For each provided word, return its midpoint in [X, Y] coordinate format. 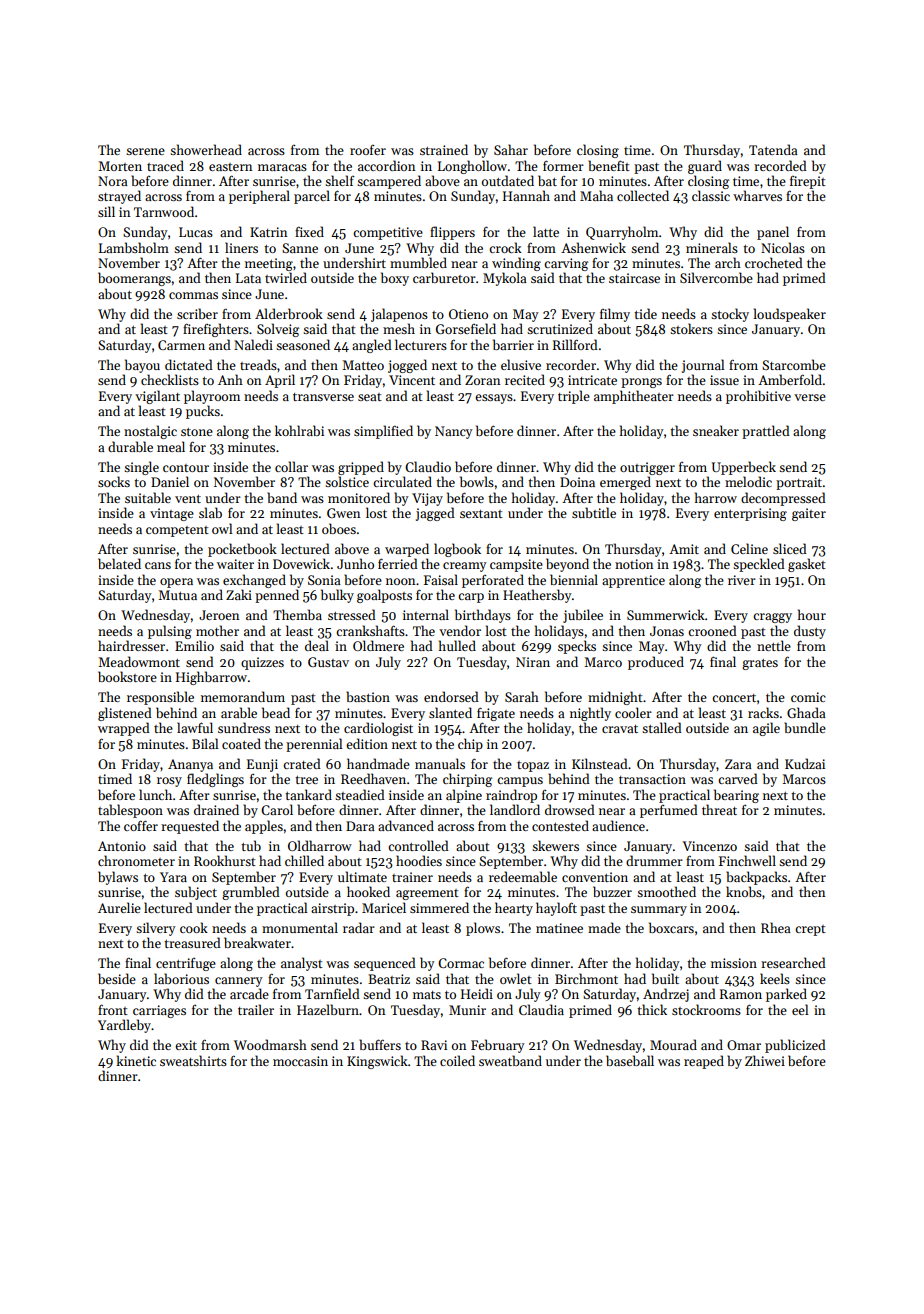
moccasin [300, 1061]
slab [210, 512]
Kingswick [377, 1062]
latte [546, 231]
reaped [704, 1062]
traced [165, 165]
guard [705, 167]
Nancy [453, 432]
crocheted [774, 262]
